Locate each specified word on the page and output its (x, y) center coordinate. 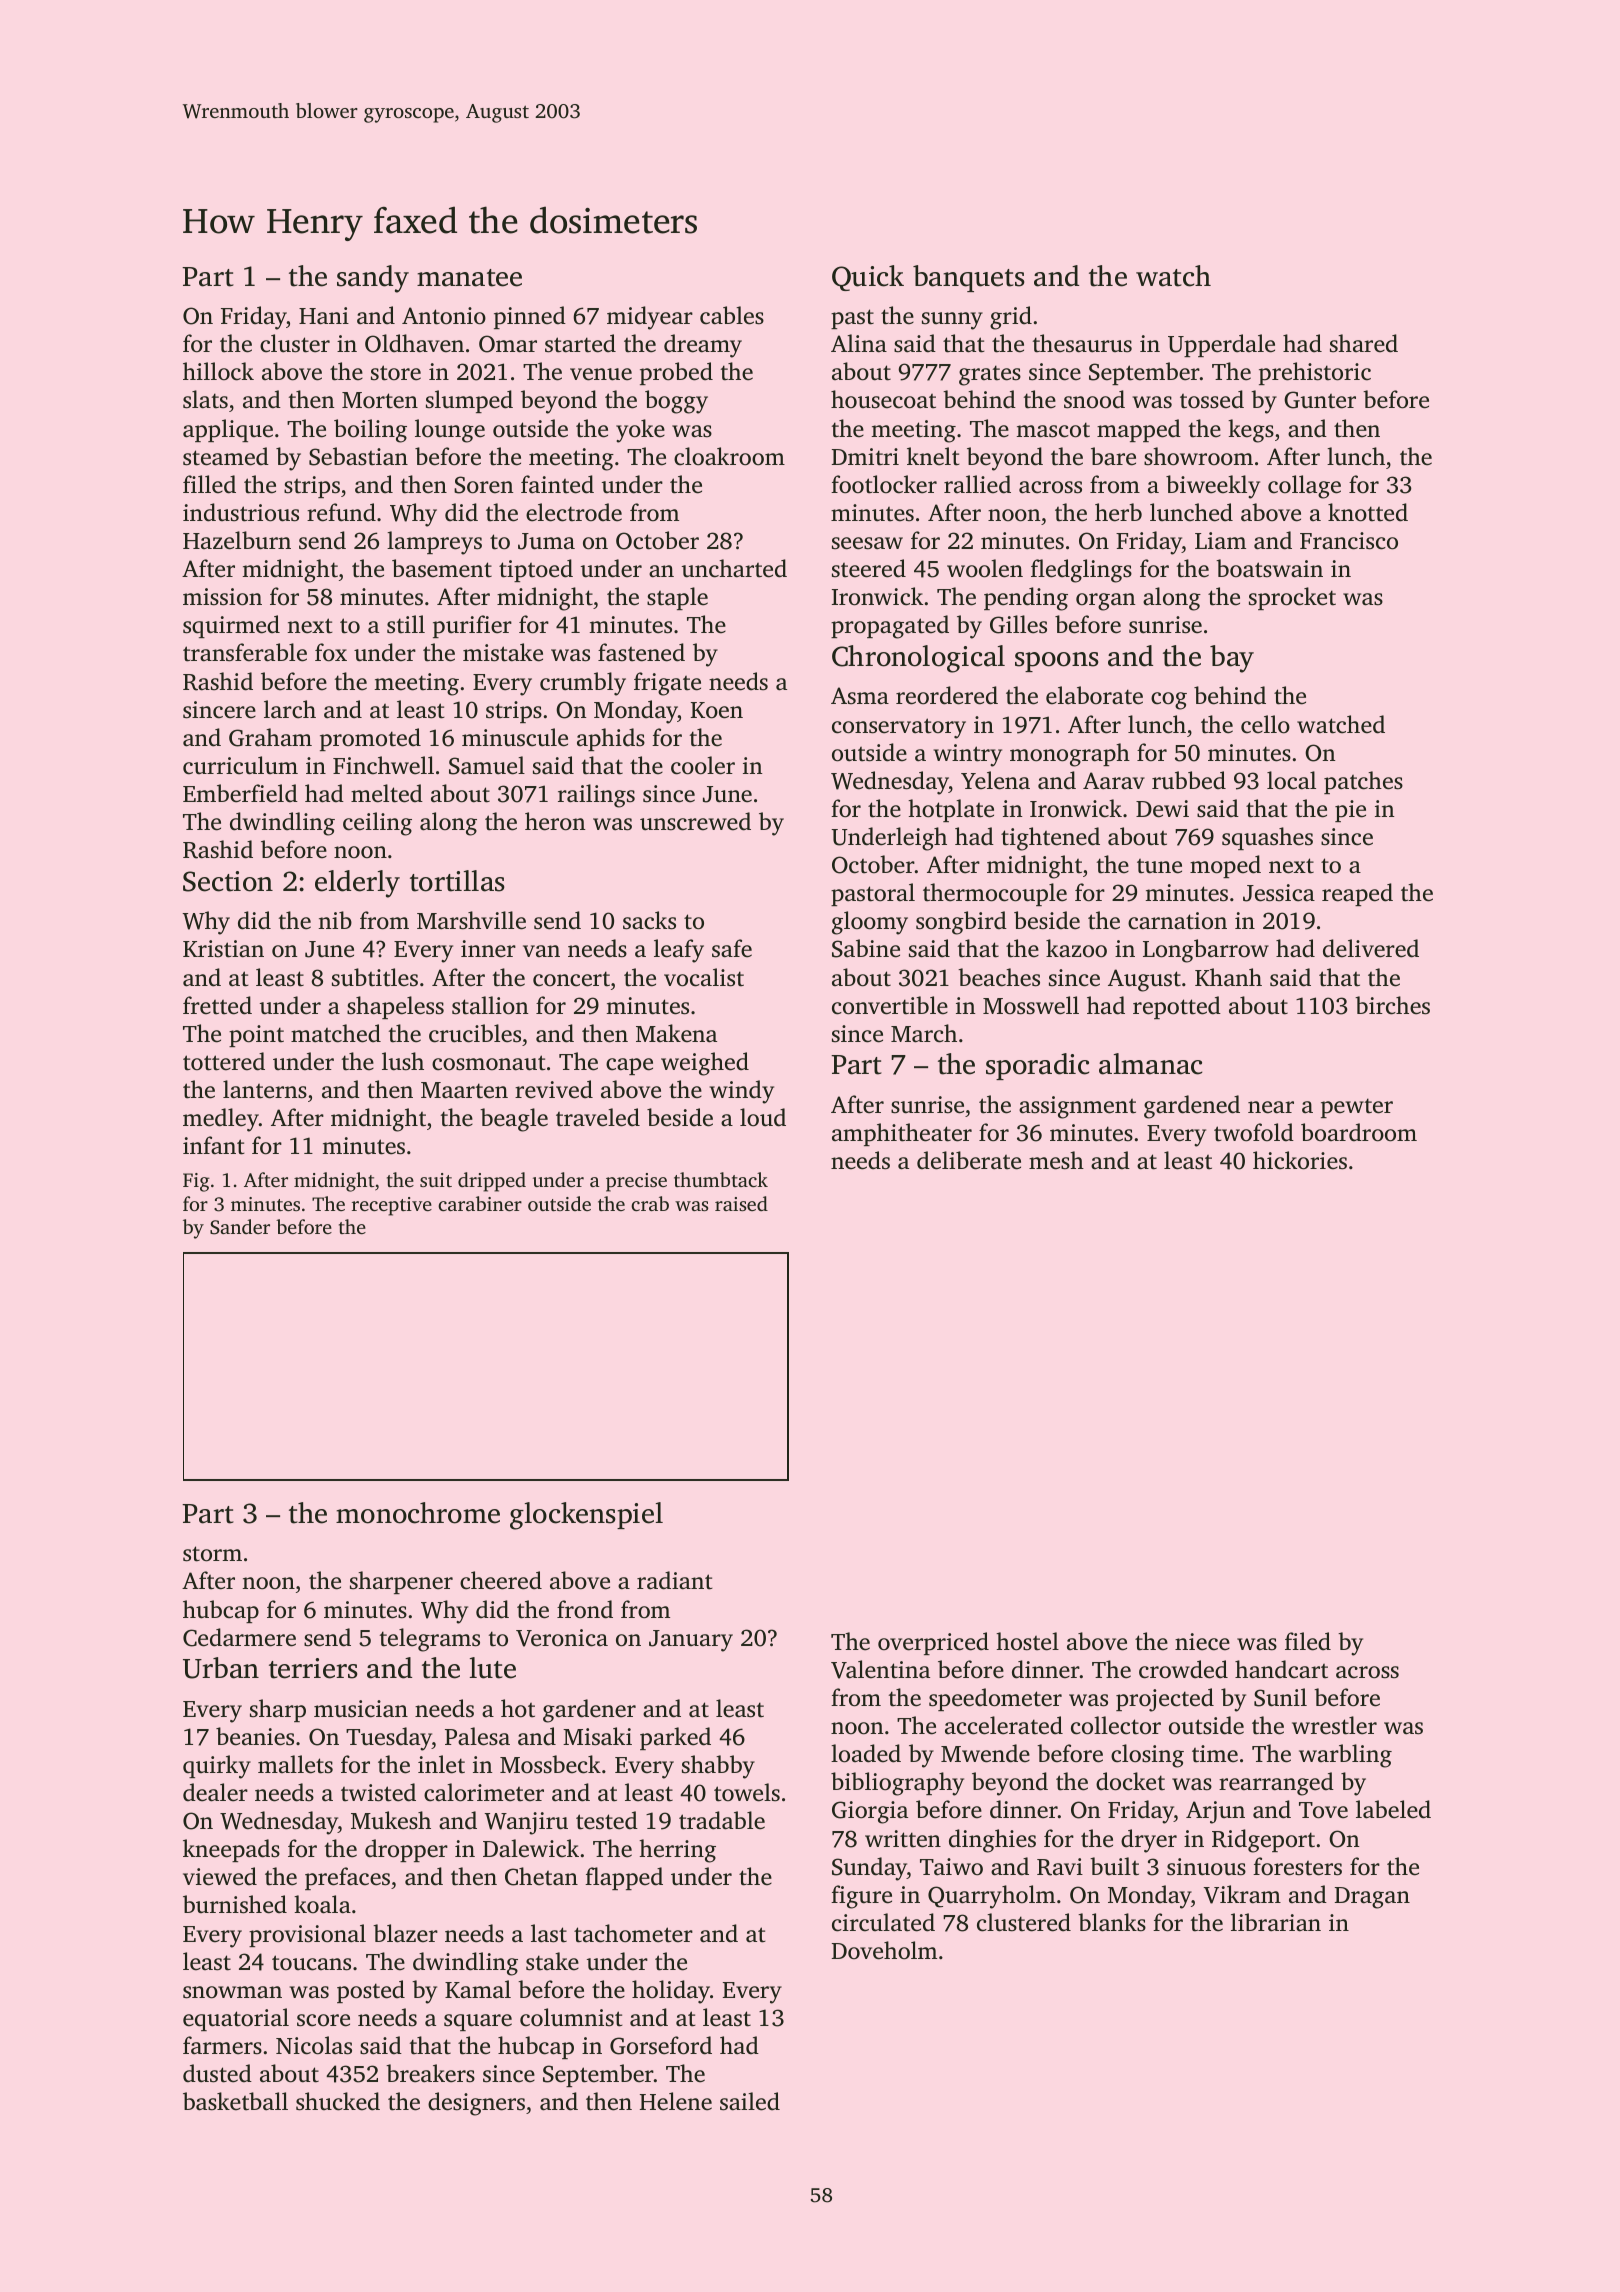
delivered (1371, 948)
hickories (1300, 1160)
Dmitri (865, 457)
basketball (235, 2101)
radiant (675, 1580)
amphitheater (902, 1134)
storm (212, 1554)
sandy (373, 279)
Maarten (464, 1090)
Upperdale (1221, 345)
